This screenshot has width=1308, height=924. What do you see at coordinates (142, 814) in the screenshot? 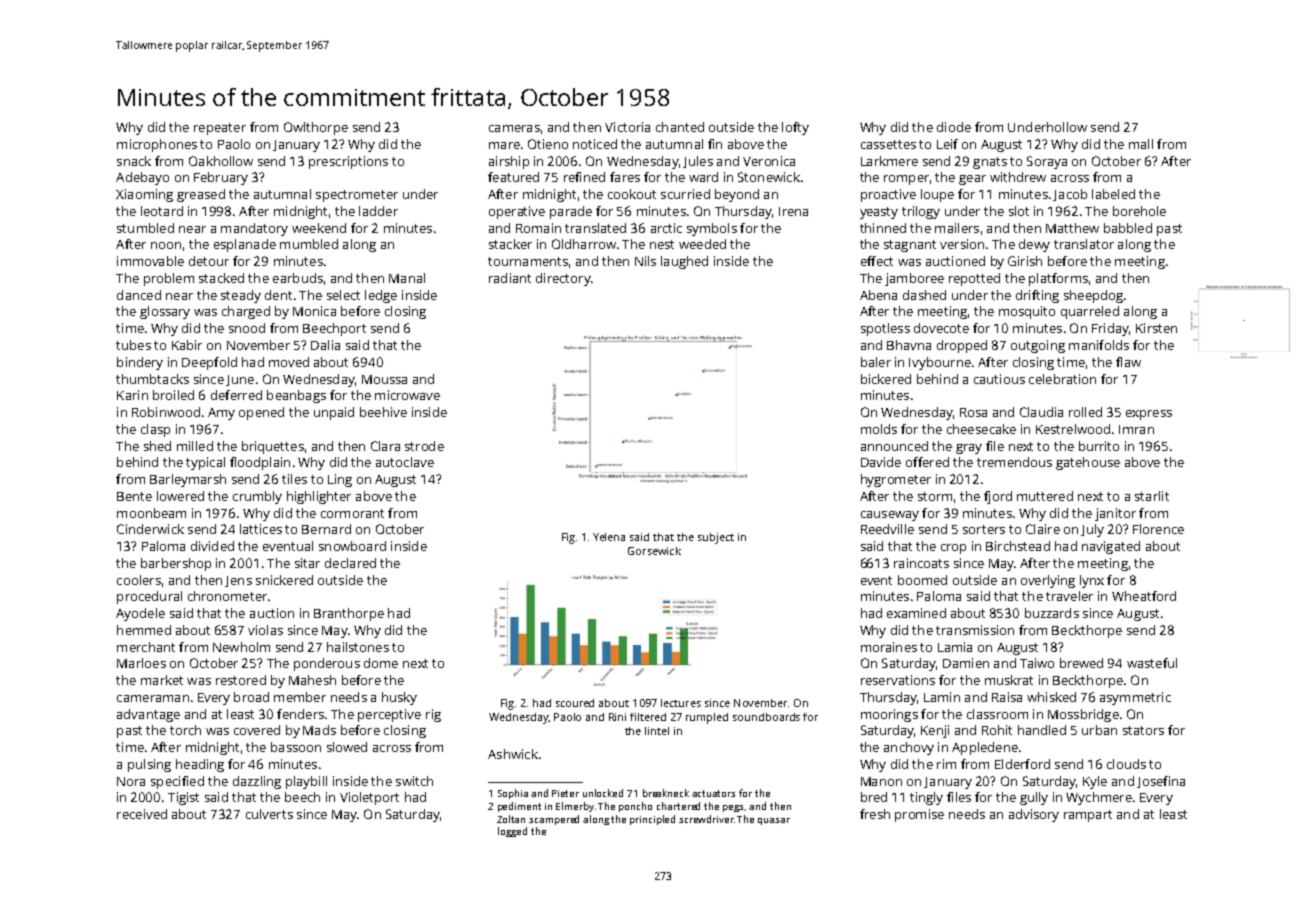
I see `received` at bounding box center [142, 814].
